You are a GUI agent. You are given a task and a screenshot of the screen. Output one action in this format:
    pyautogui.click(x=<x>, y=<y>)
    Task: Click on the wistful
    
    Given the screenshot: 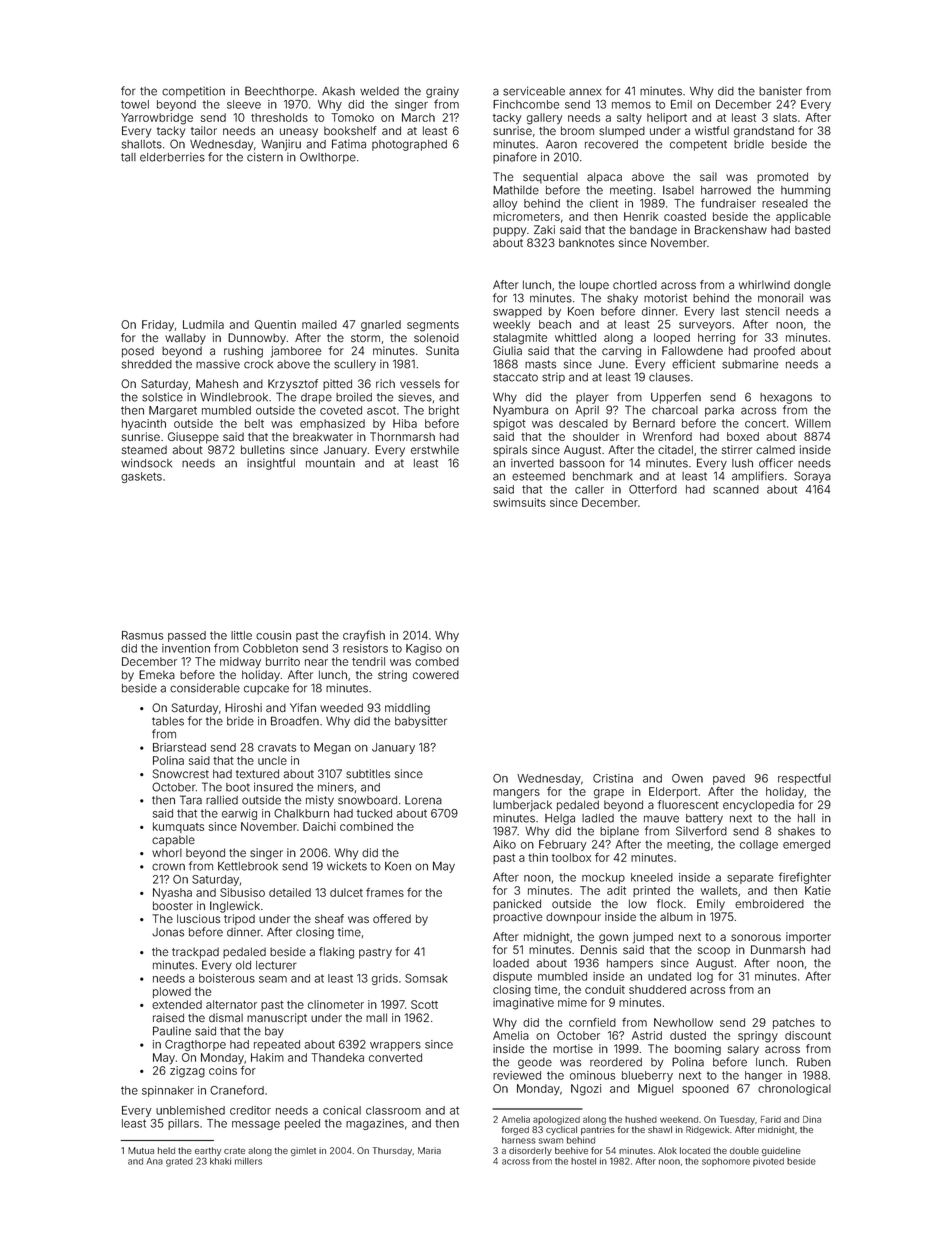 What is the action you would take?
    pyautogui.click(x=712, y=130)
